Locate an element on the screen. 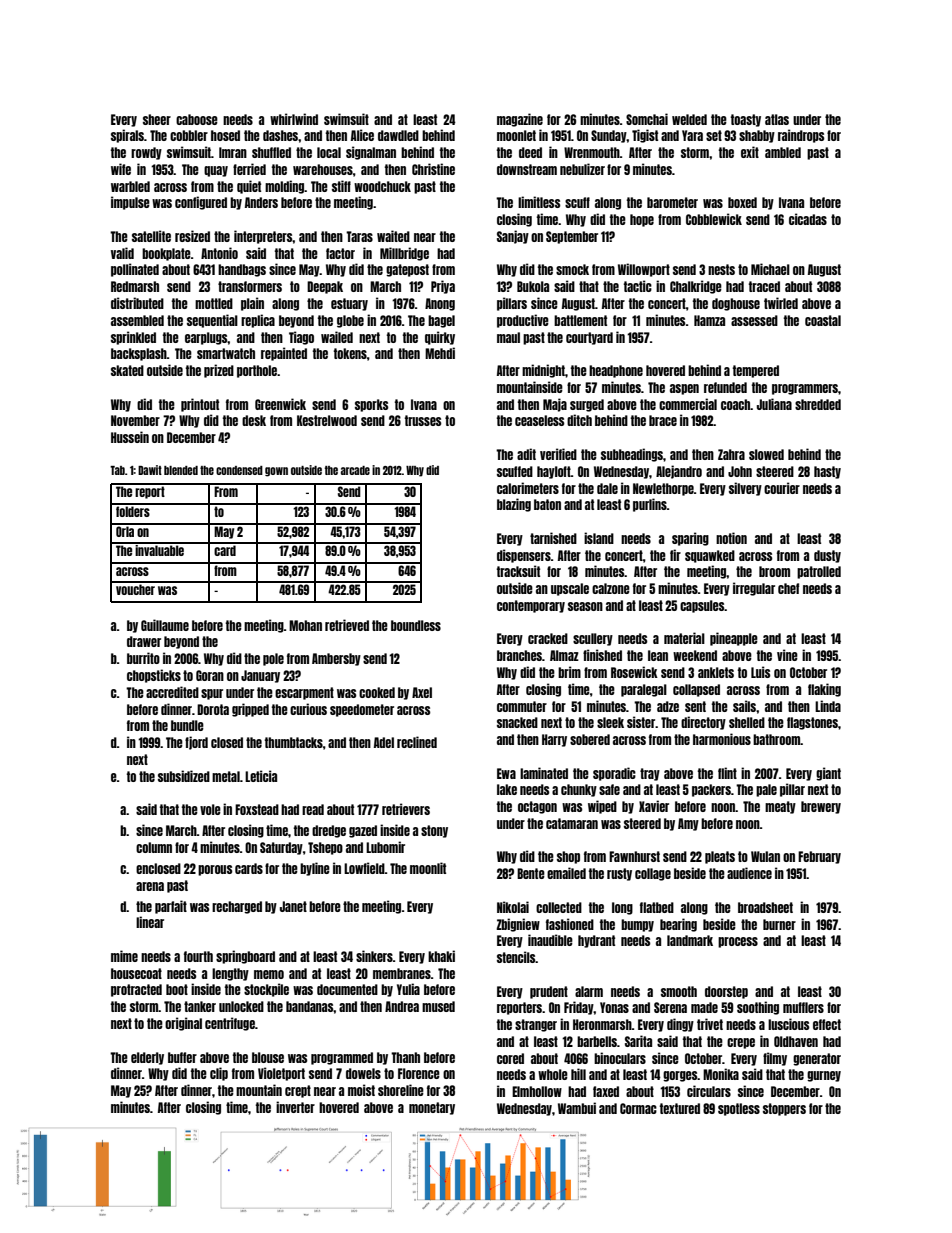 The image size is (952, 1233). magazine is located at coordinates (520, 120).
